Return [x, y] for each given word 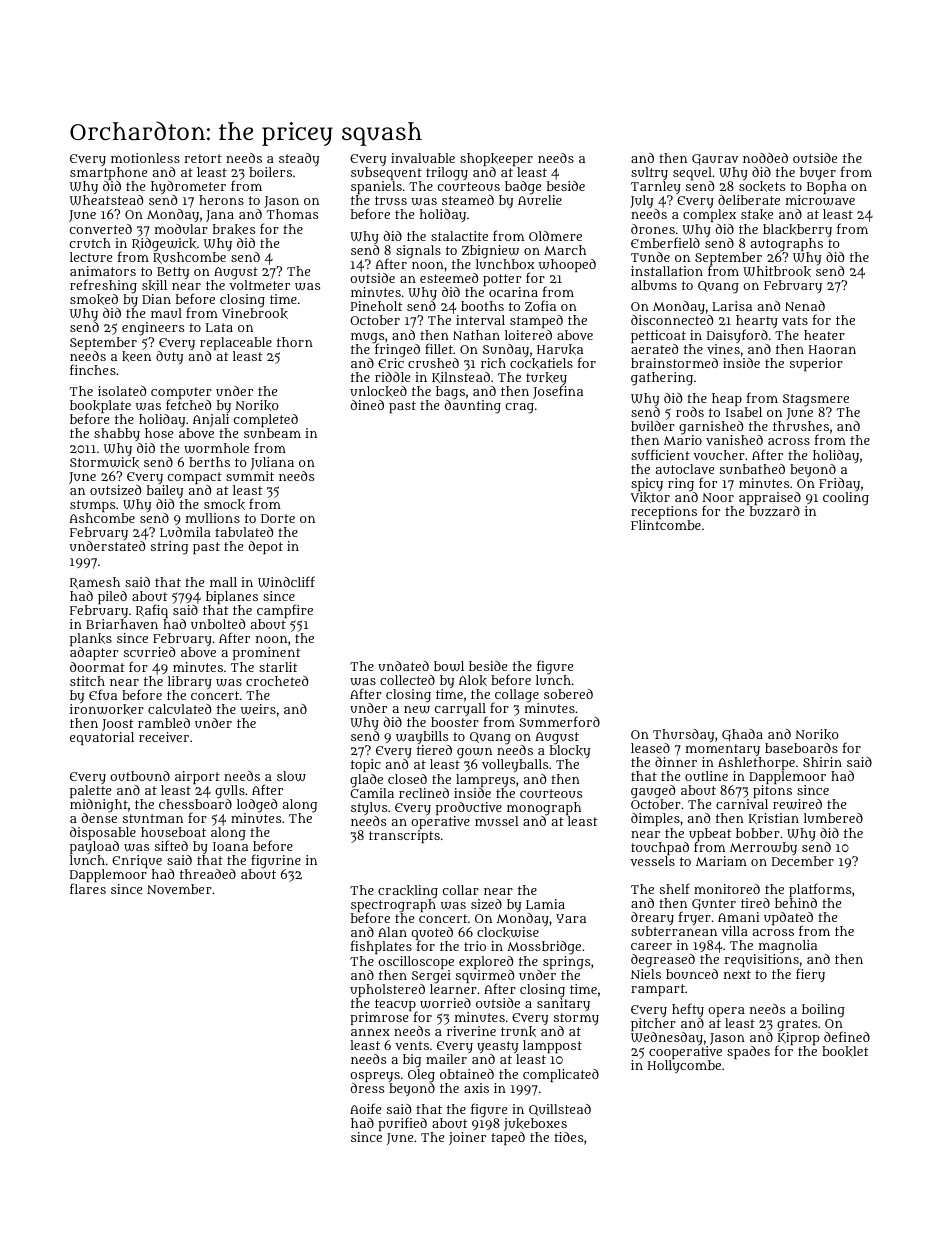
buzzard [775, 511]
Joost [118, 725]
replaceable [236, 343]
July [641, 201]
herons [221, 200]
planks [91, 639]
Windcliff [286, 581]
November [179, 889]
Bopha [827, 187]
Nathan [476, 335]
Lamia [545, 904]
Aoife [365, 1108]
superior [816, 364]
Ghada [742, 735]
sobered [568, 694]
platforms [820, 890]
